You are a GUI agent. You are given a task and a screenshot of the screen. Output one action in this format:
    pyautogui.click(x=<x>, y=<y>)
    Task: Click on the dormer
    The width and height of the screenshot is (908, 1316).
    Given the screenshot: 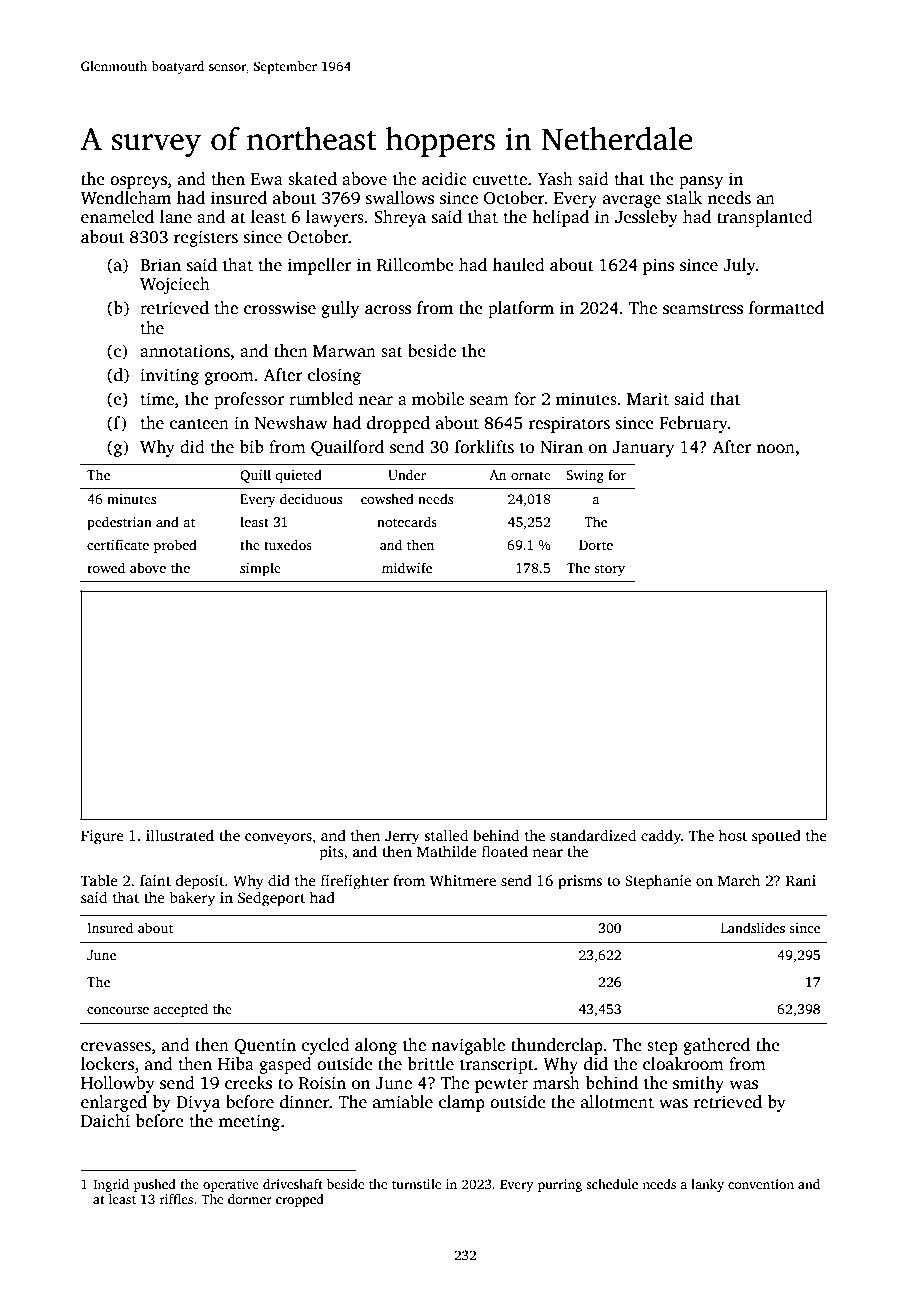 What is the action you would take?
    pyautogui.click(x=250, y=1199)
